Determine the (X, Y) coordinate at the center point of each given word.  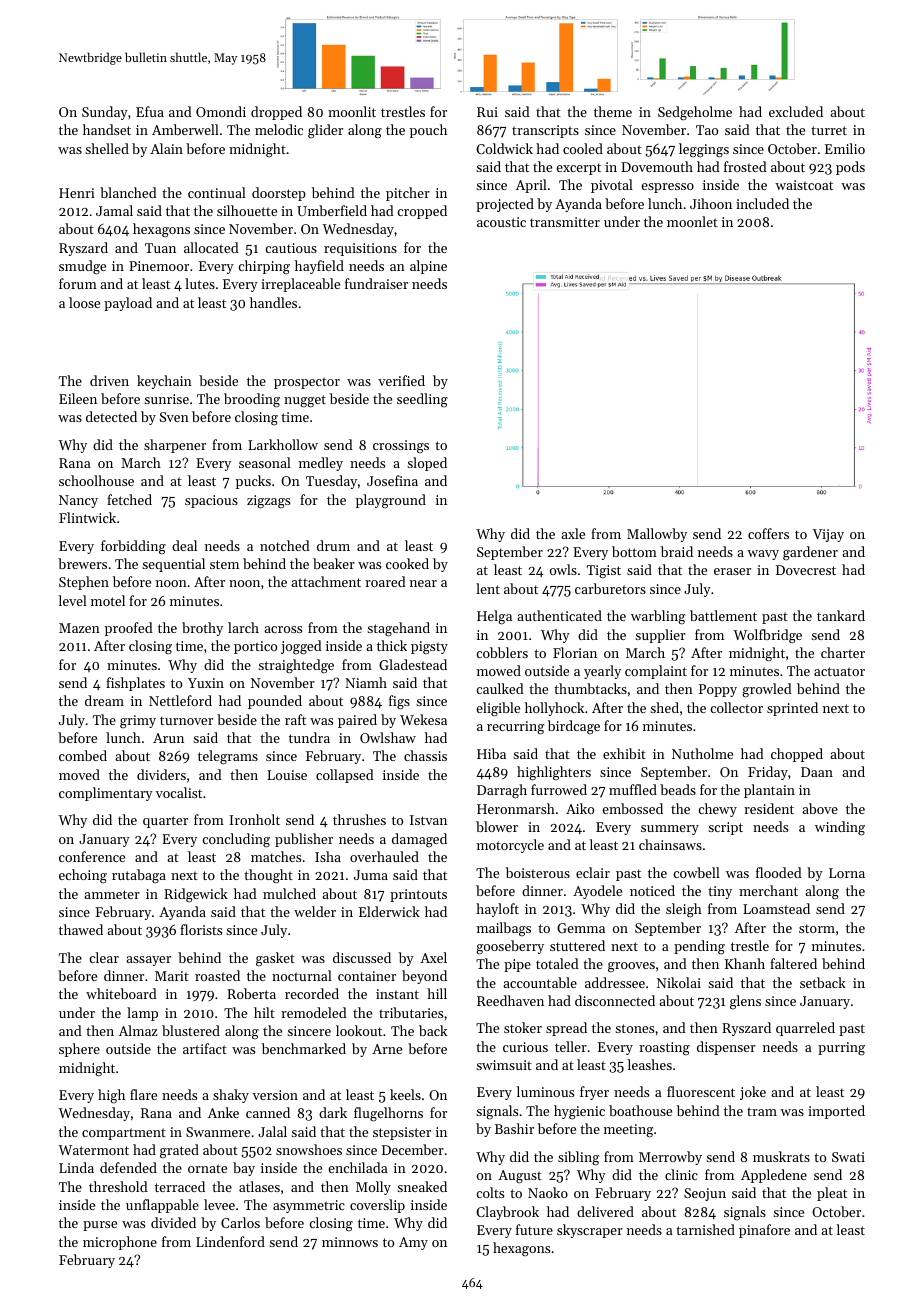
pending (699, 947)
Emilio (845, 148)
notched (285, 545)
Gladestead (413, 664)
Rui (487, 112)
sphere (79, 1050)
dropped (276, 113)
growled (767, 690)
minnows (350, 1242)
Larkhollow (283, 444)
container (367, 976)
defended (128, 1167)
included (762, 203)
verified (401, 380)
